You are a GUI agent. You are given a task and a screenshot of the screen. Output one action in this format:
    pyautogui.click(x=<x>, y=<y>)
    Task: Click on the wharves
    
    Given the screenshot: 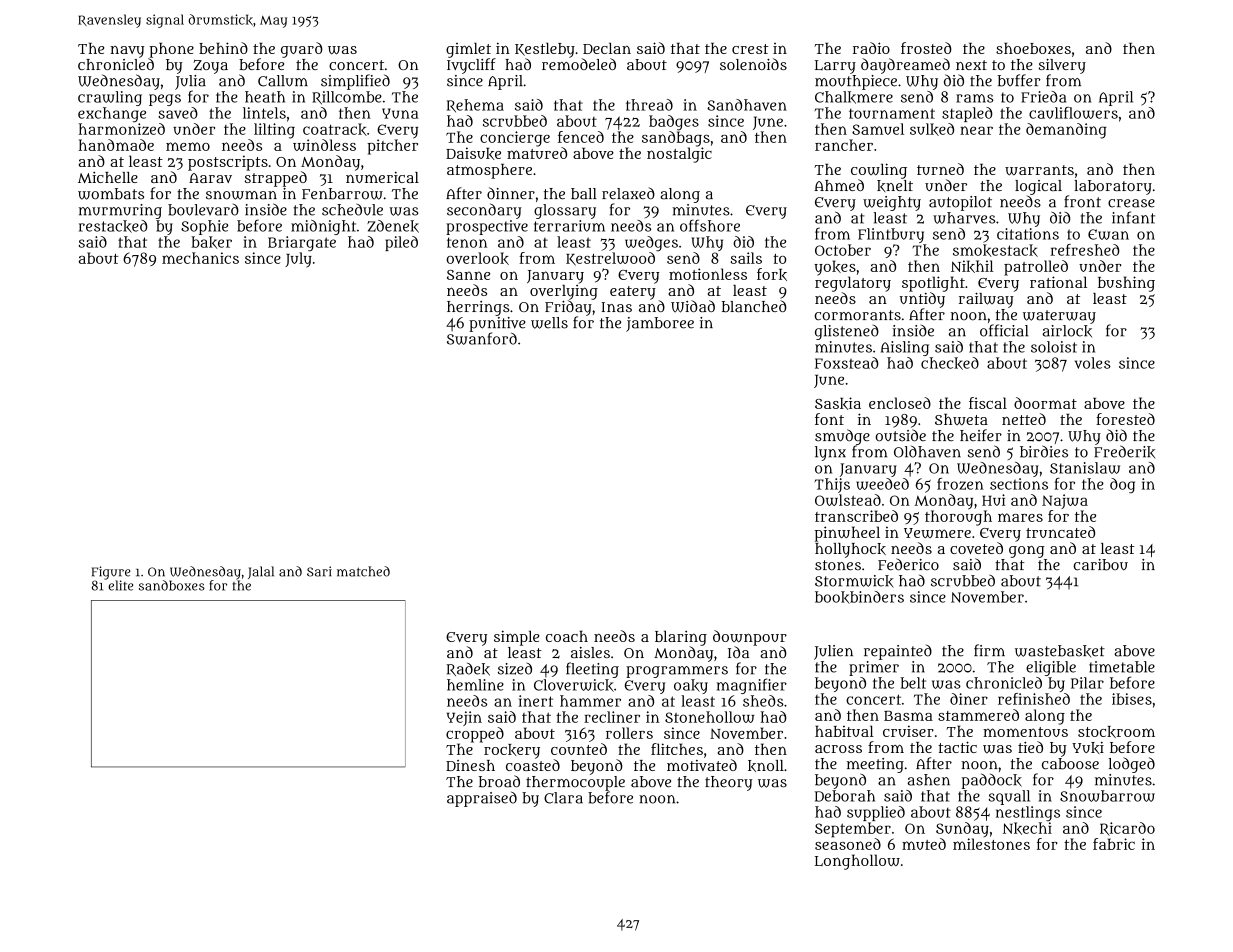 What is the action you would take?
    pyautogui.click(x=964, y=218)
